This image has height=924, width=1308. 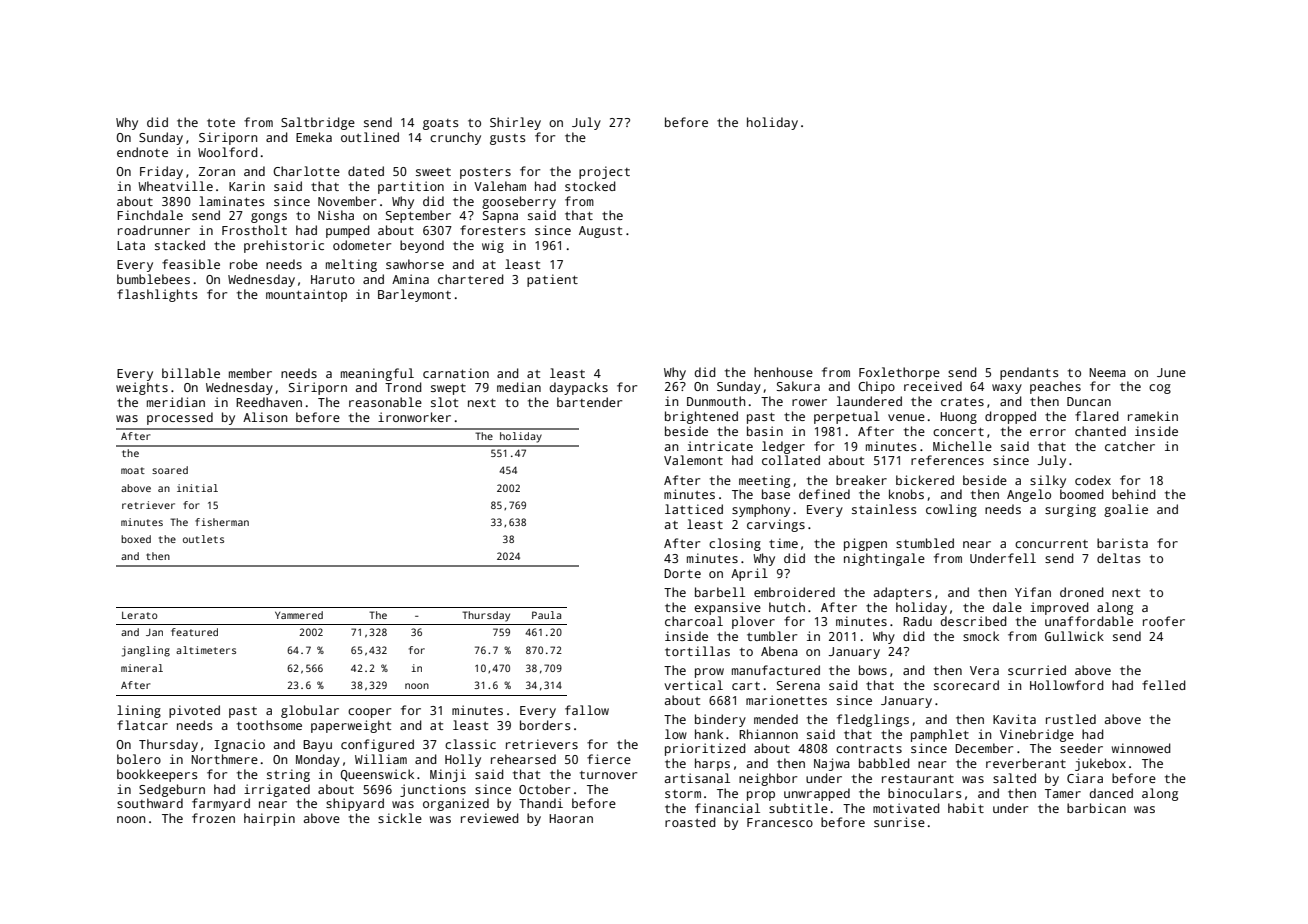 What do you see at coordinates (1029, 373) in the image?
I see `pendants` at bounding box center [1029, 373].
